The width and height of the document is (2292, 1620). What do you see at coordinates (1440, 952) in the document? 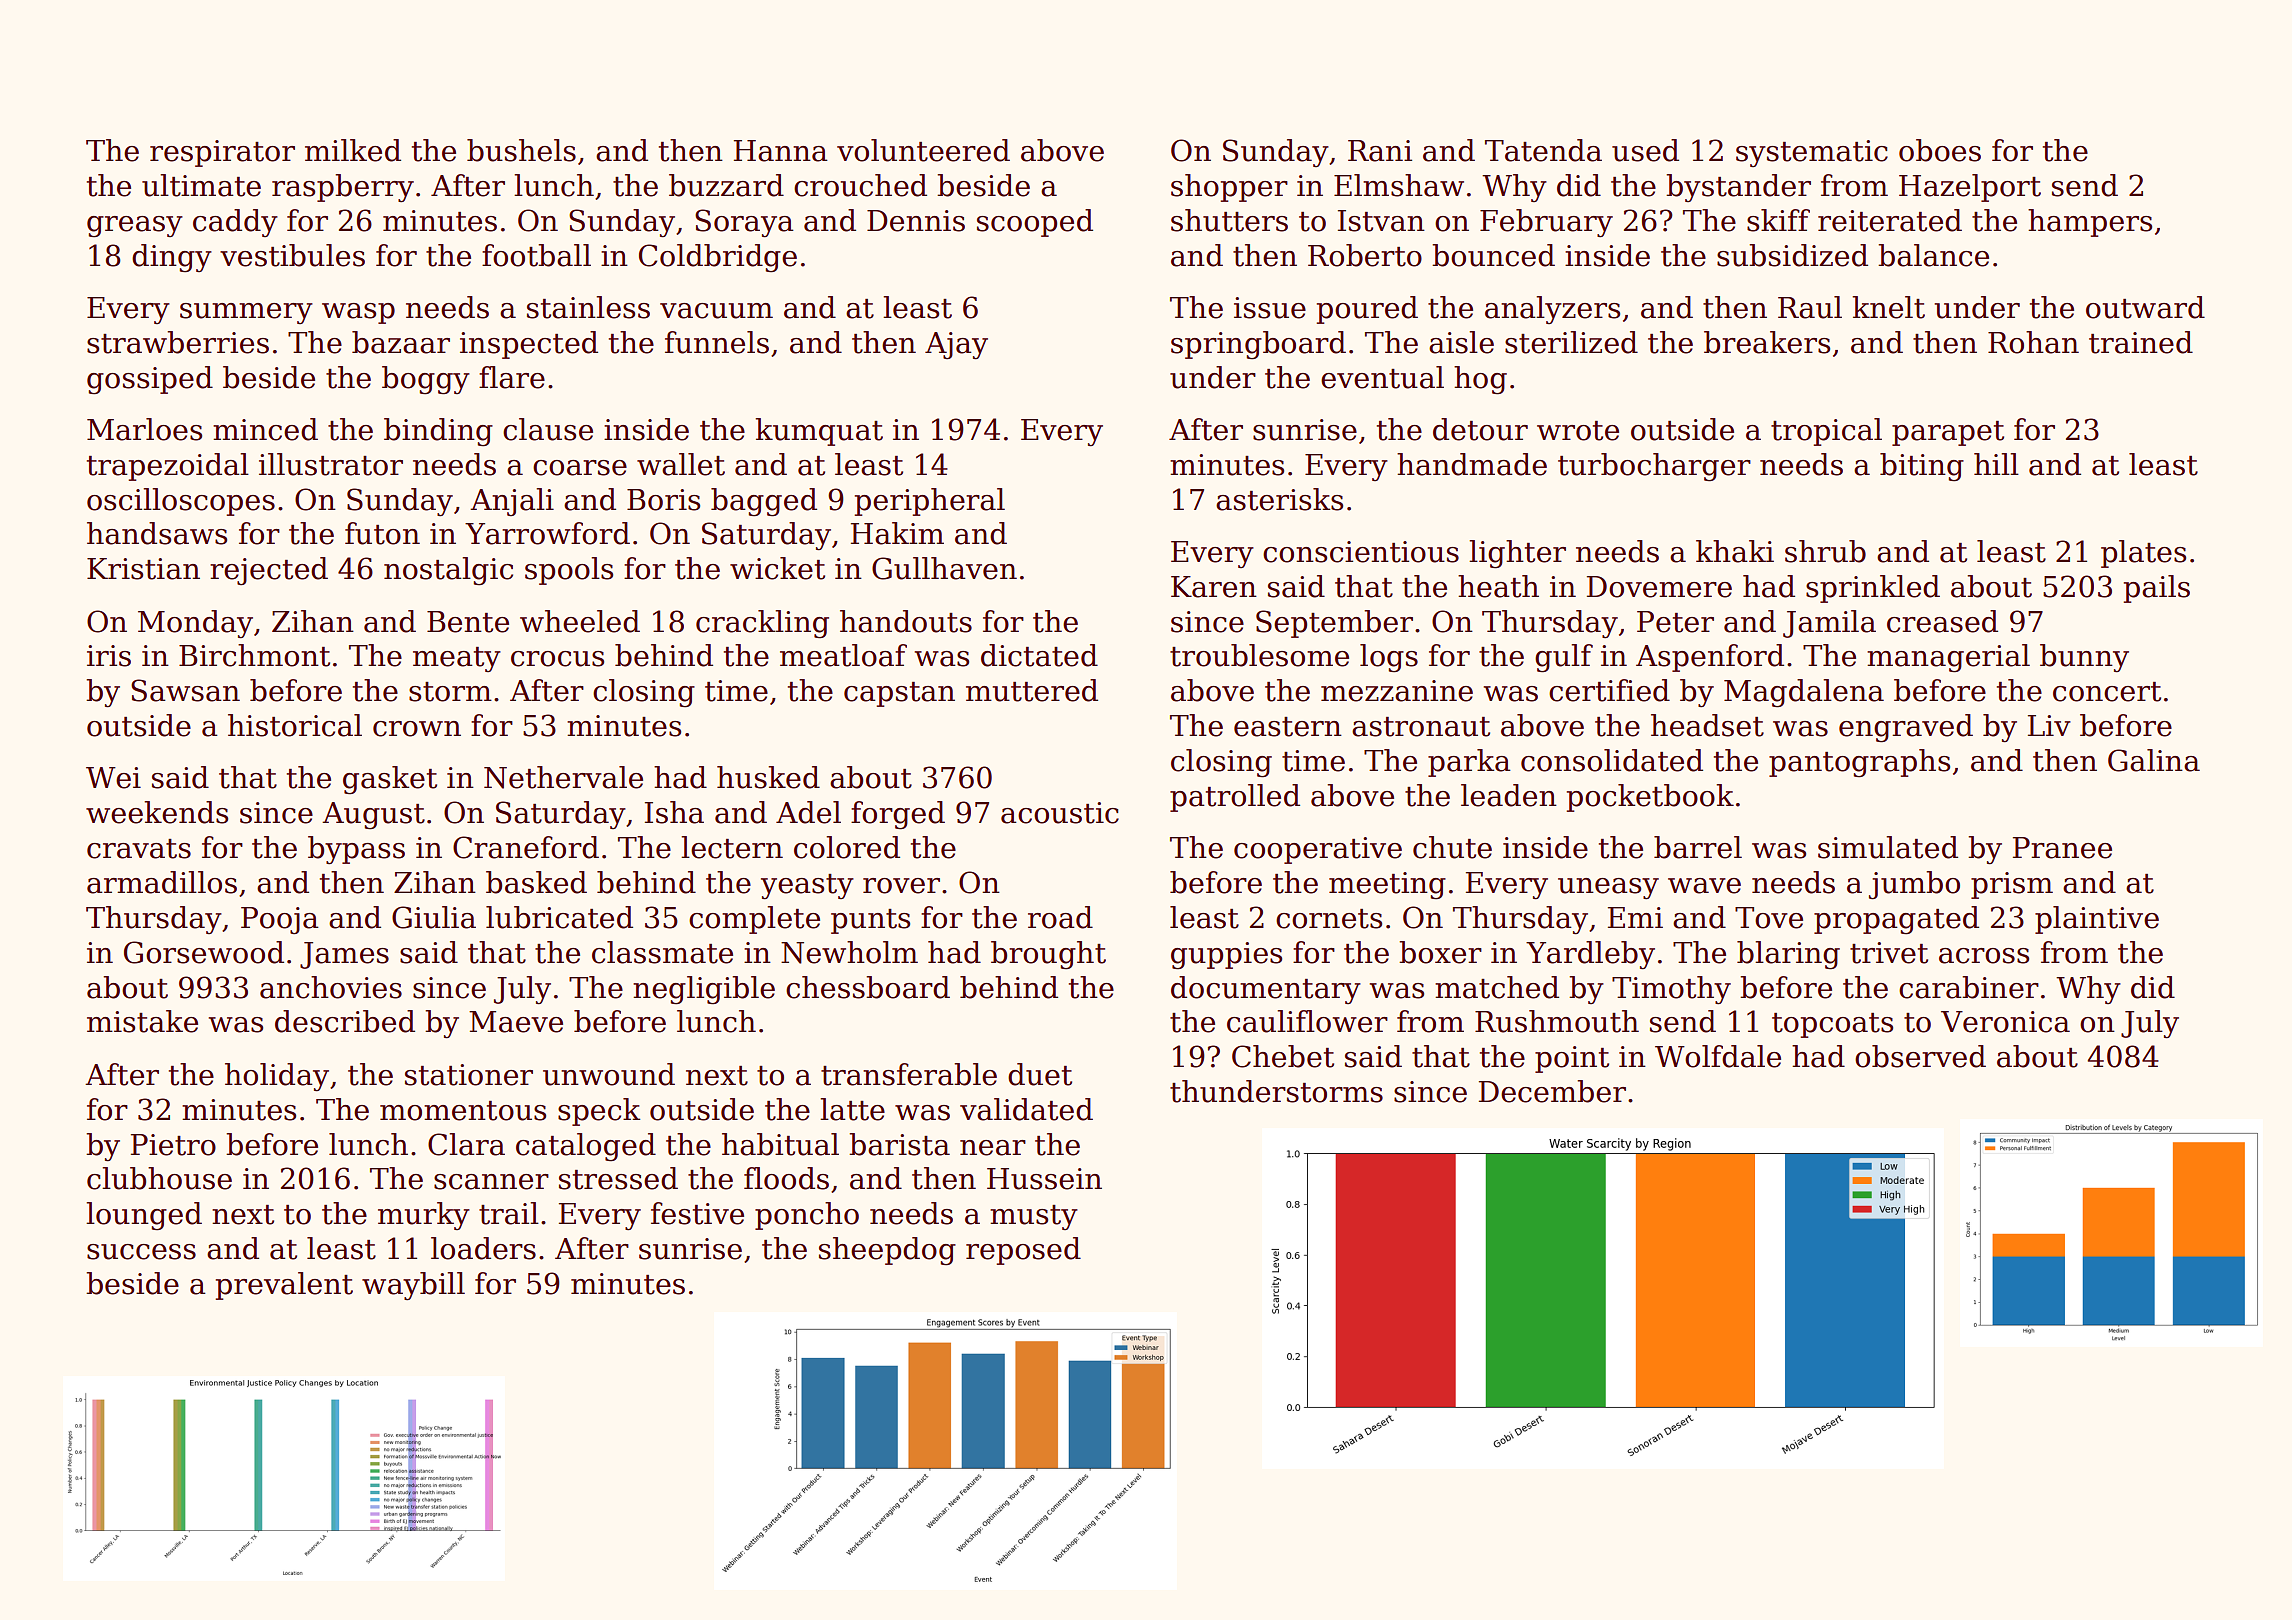
I see `boxer` at bounding box center [1440, 952].
